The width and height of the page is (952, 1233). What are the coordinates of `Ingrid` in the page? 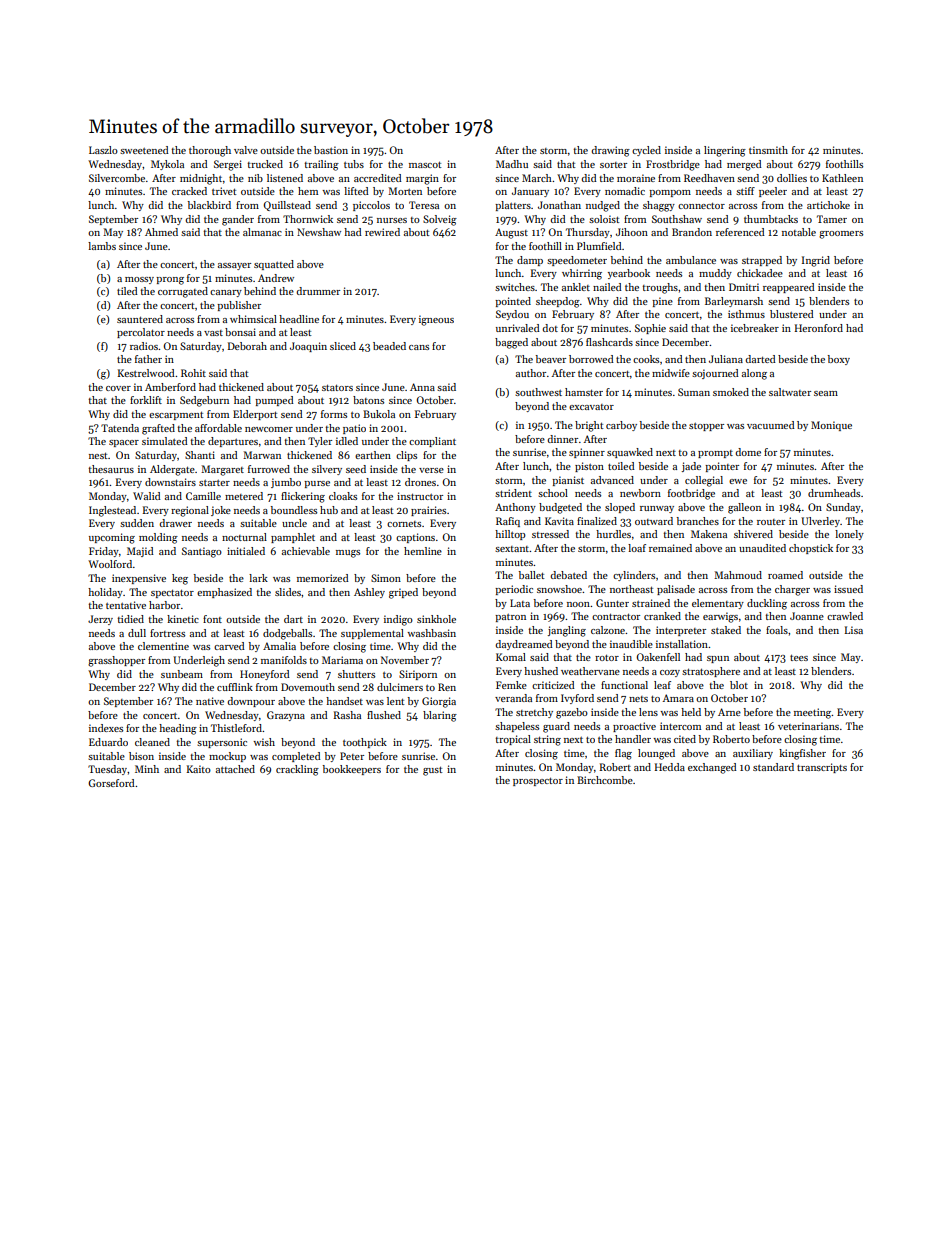 It's located at (816, 261).
